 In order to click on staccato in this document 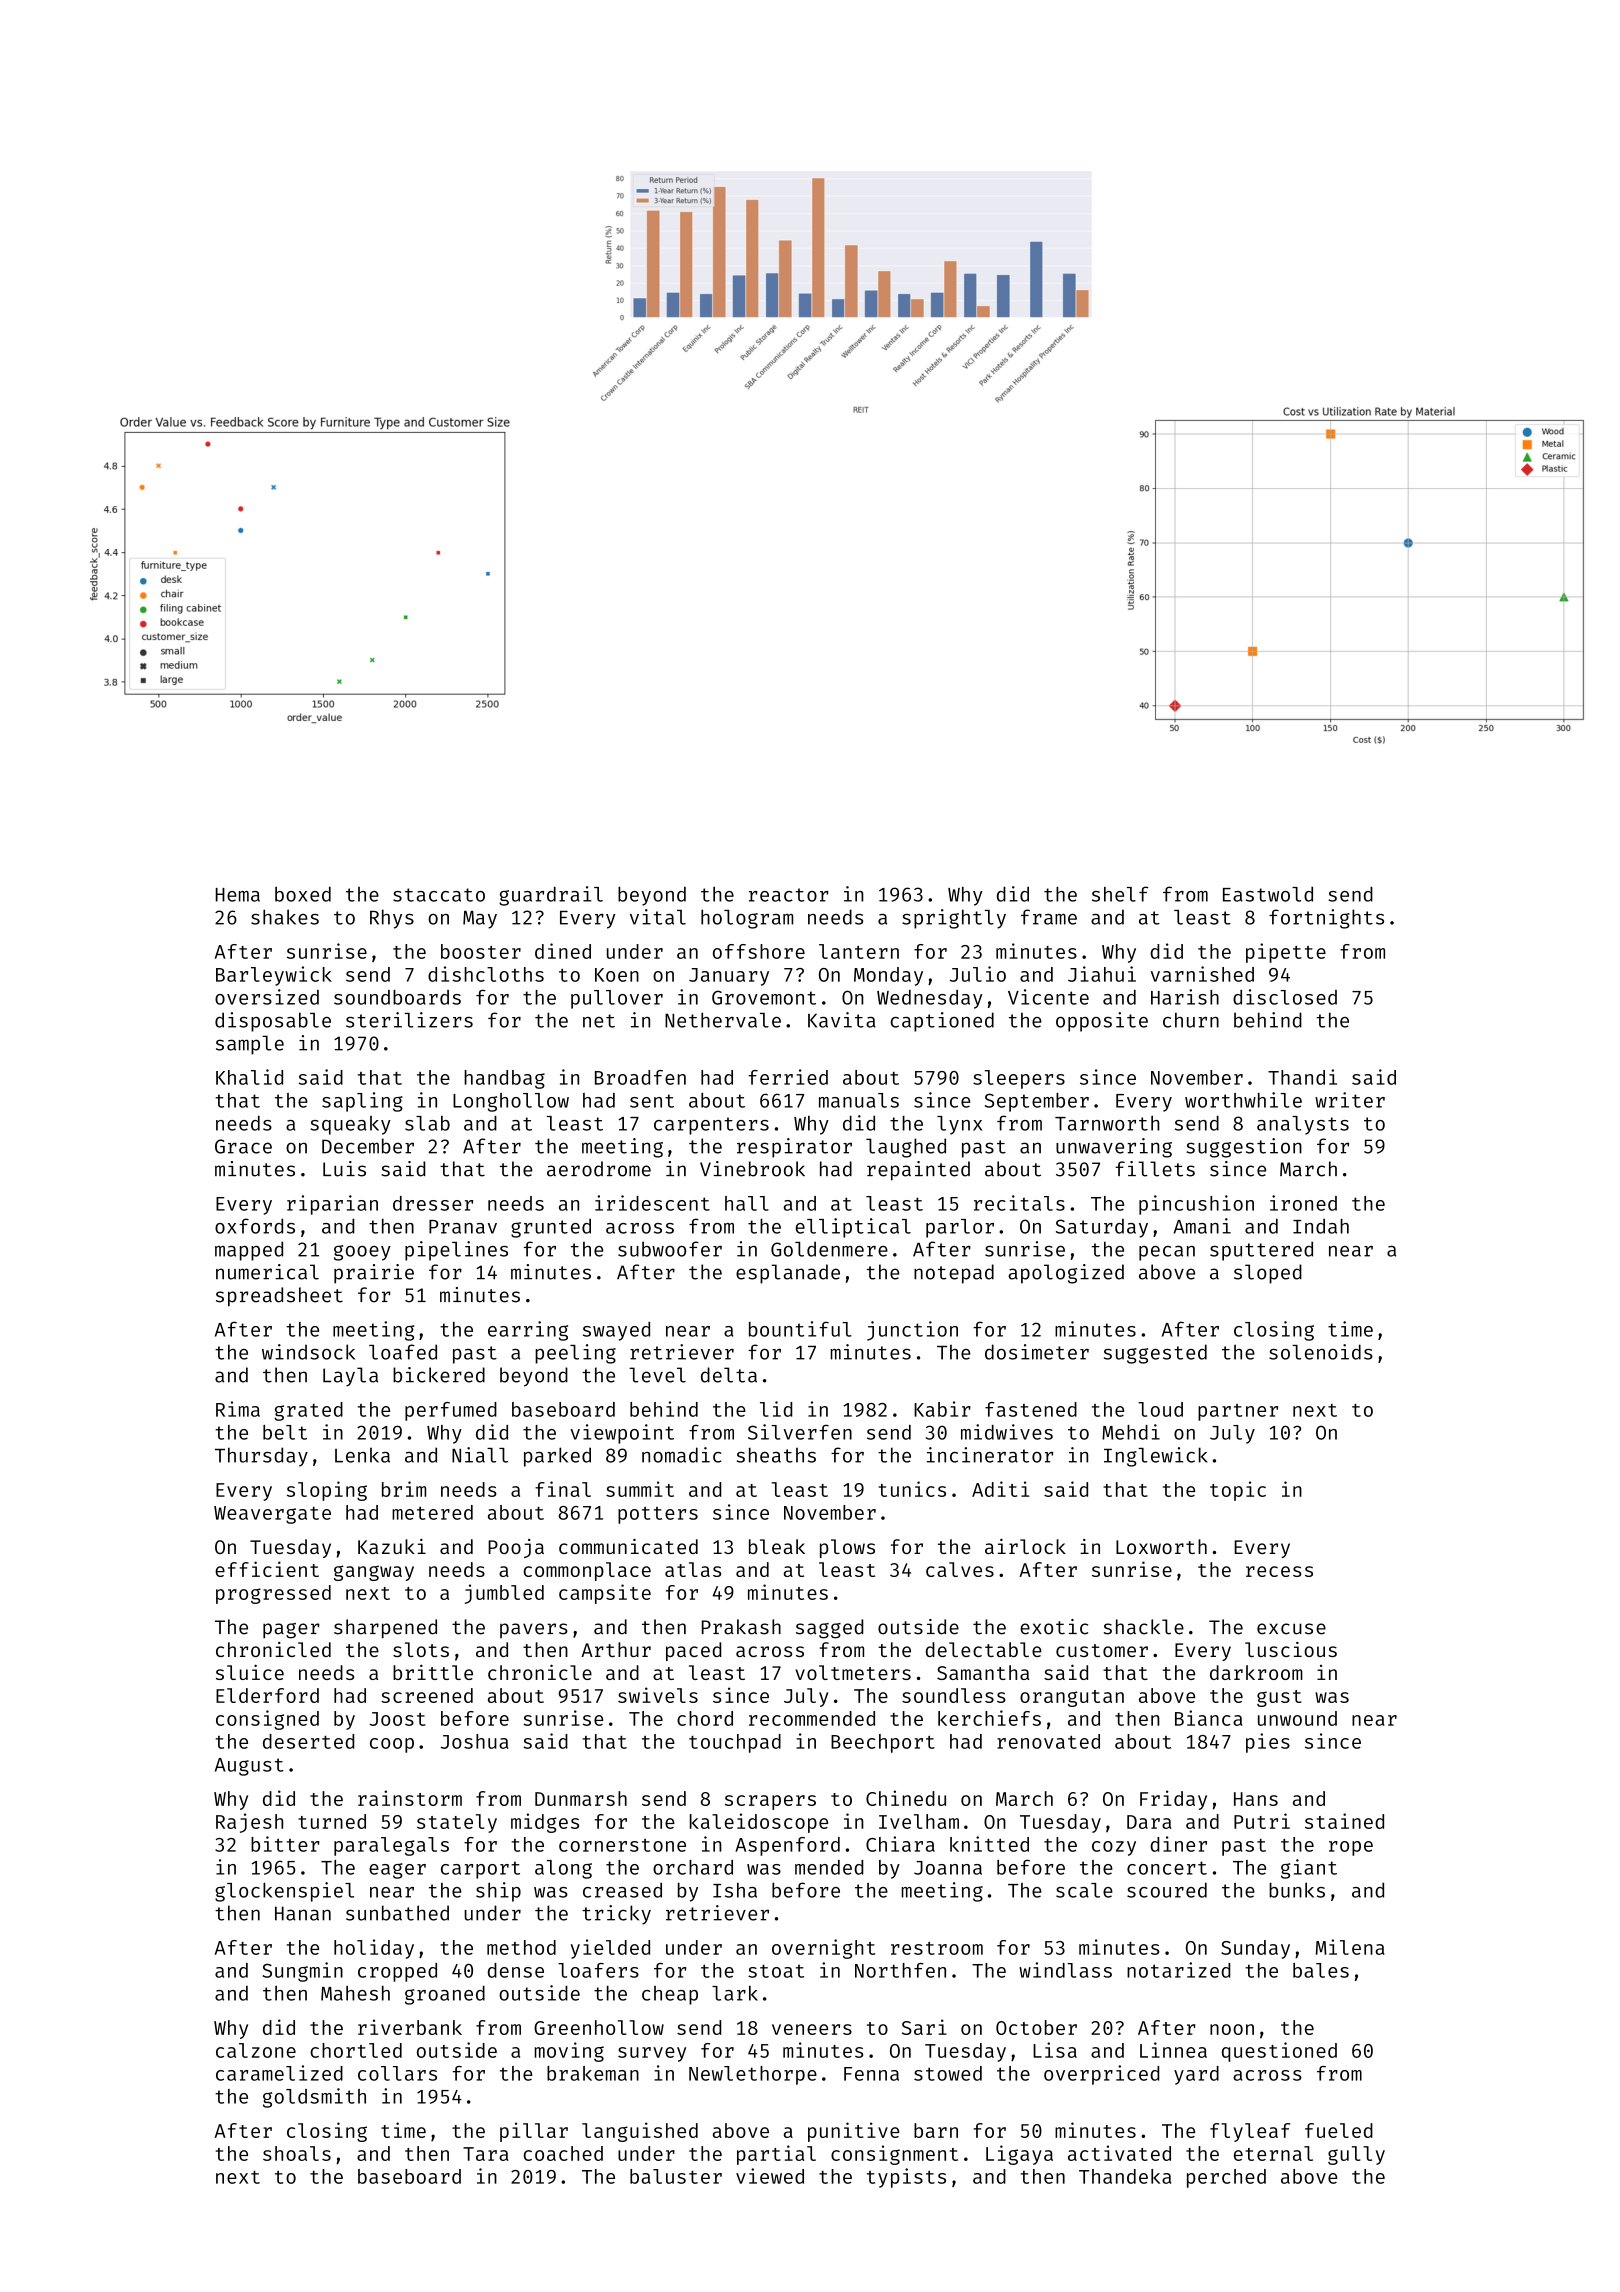, I will do `click(439, 895)`.
